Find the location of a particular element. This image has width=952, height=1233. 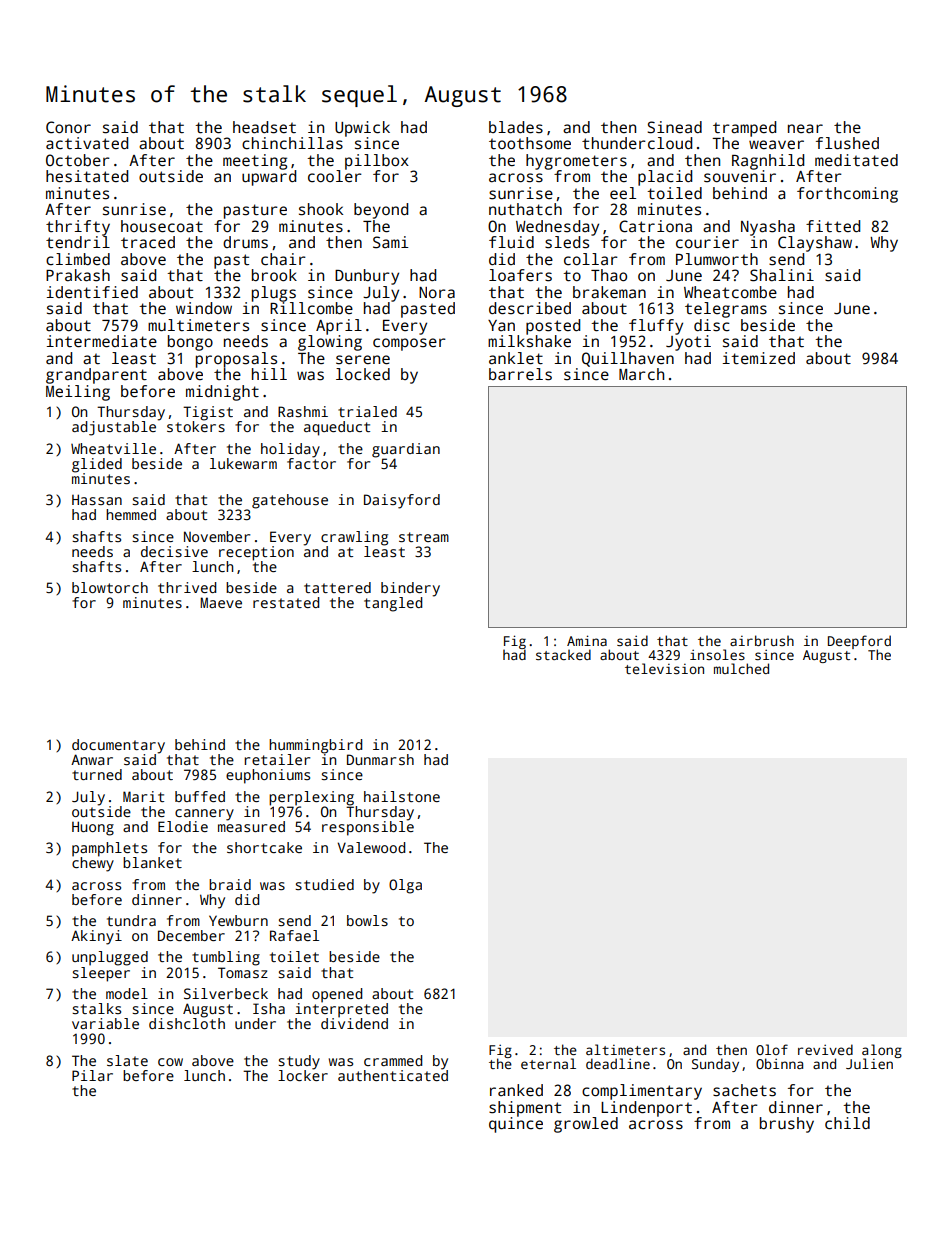

Pilar is located at coordinates (92, 1075).
